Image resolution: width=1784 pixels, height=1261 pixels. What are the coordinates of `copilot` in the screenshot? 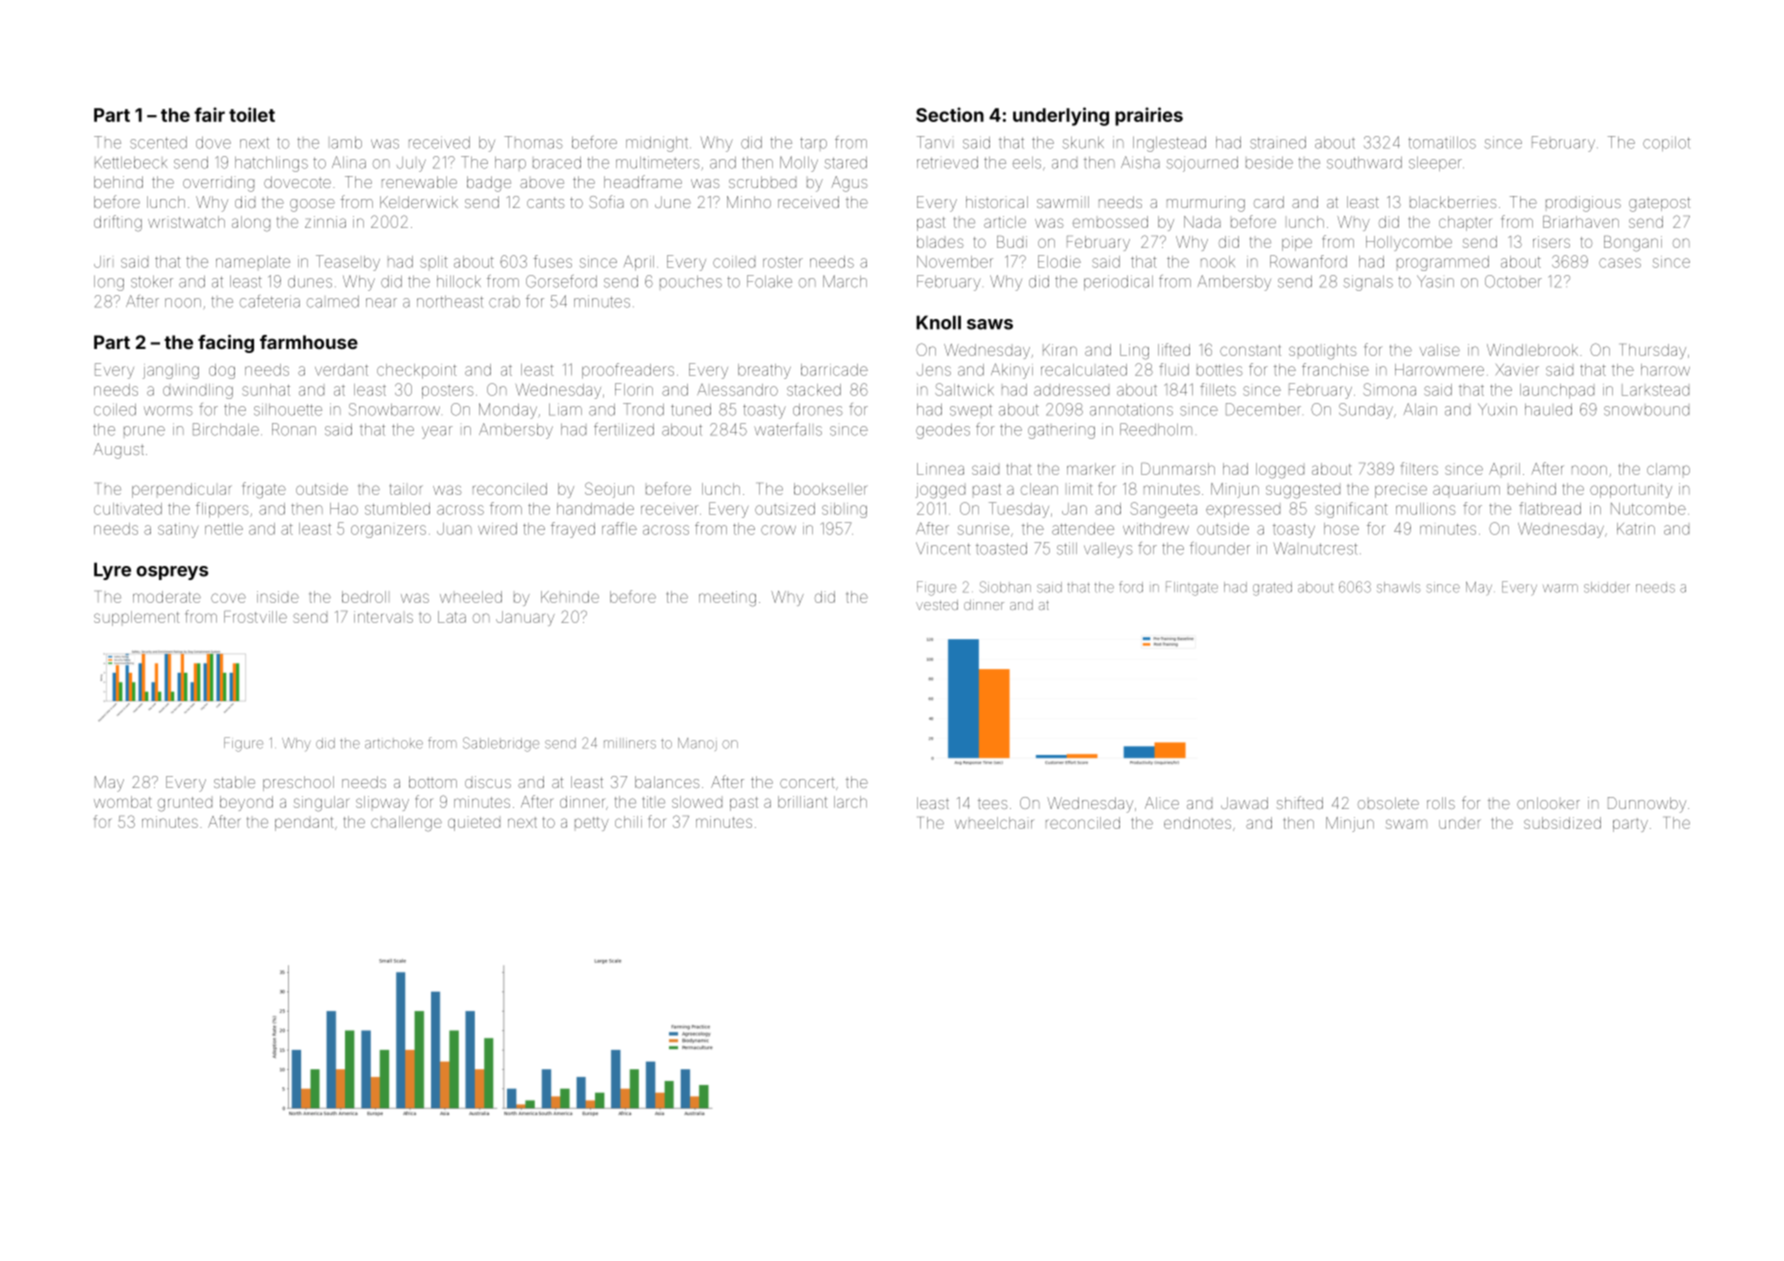 It's located at (1666, 143).
